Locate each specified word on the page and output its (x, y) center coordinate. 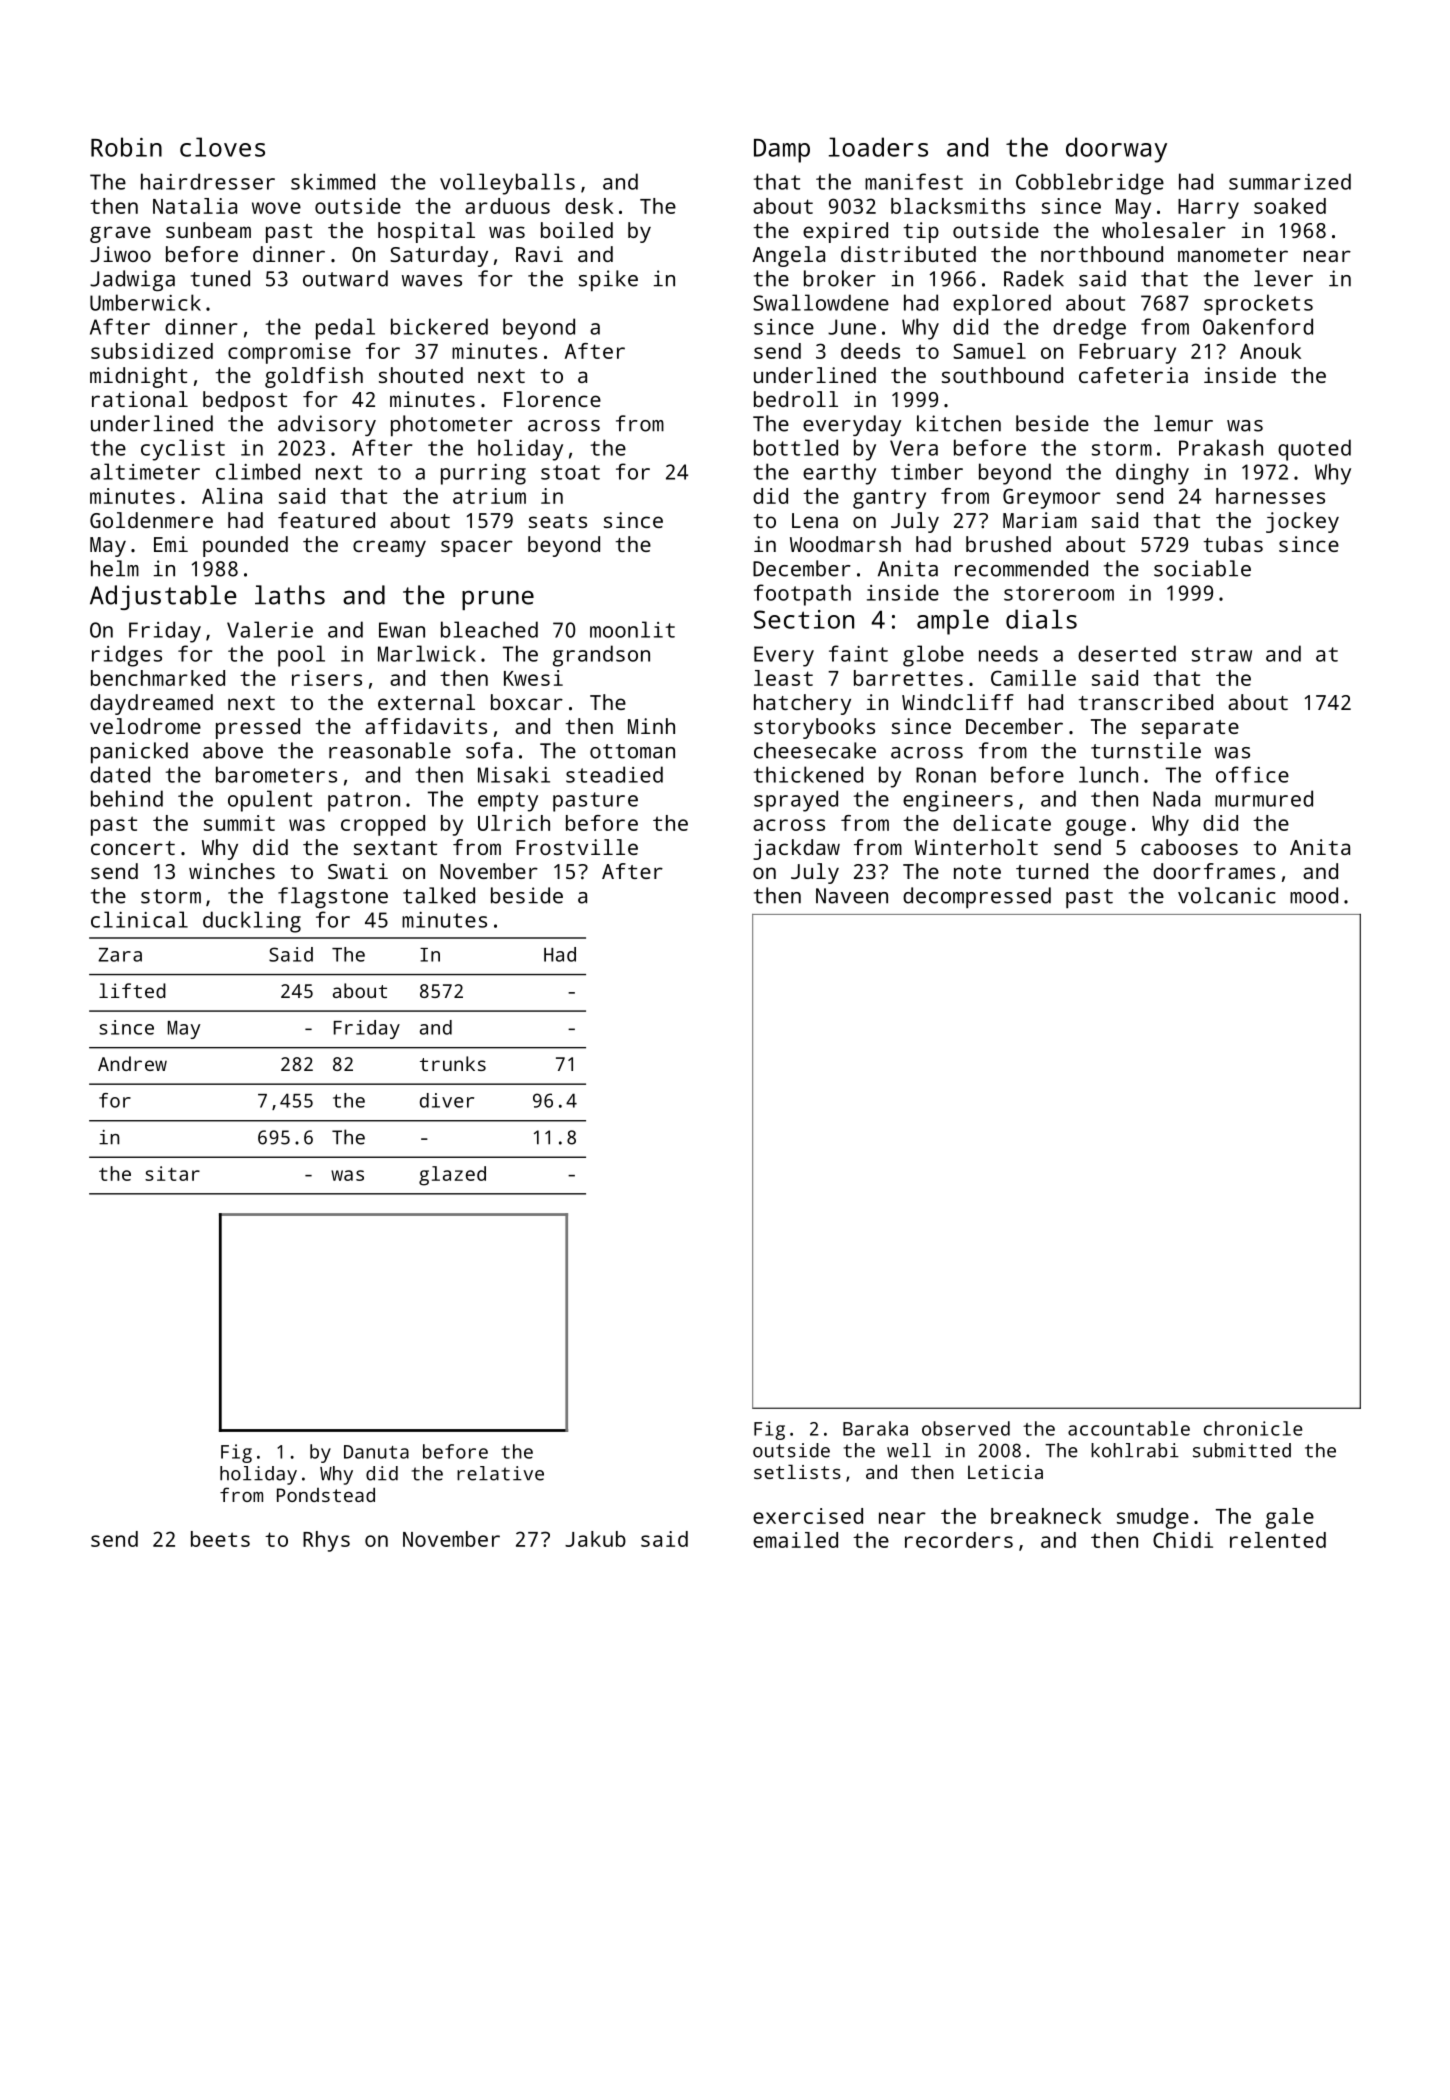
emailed (795, 1540)
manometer (1233, 255)
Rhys (326, 1541)
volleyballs (507, 184)
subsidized (152, 351)
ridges (127, 656)
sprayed (796, 801)
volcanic (1227, 895)
